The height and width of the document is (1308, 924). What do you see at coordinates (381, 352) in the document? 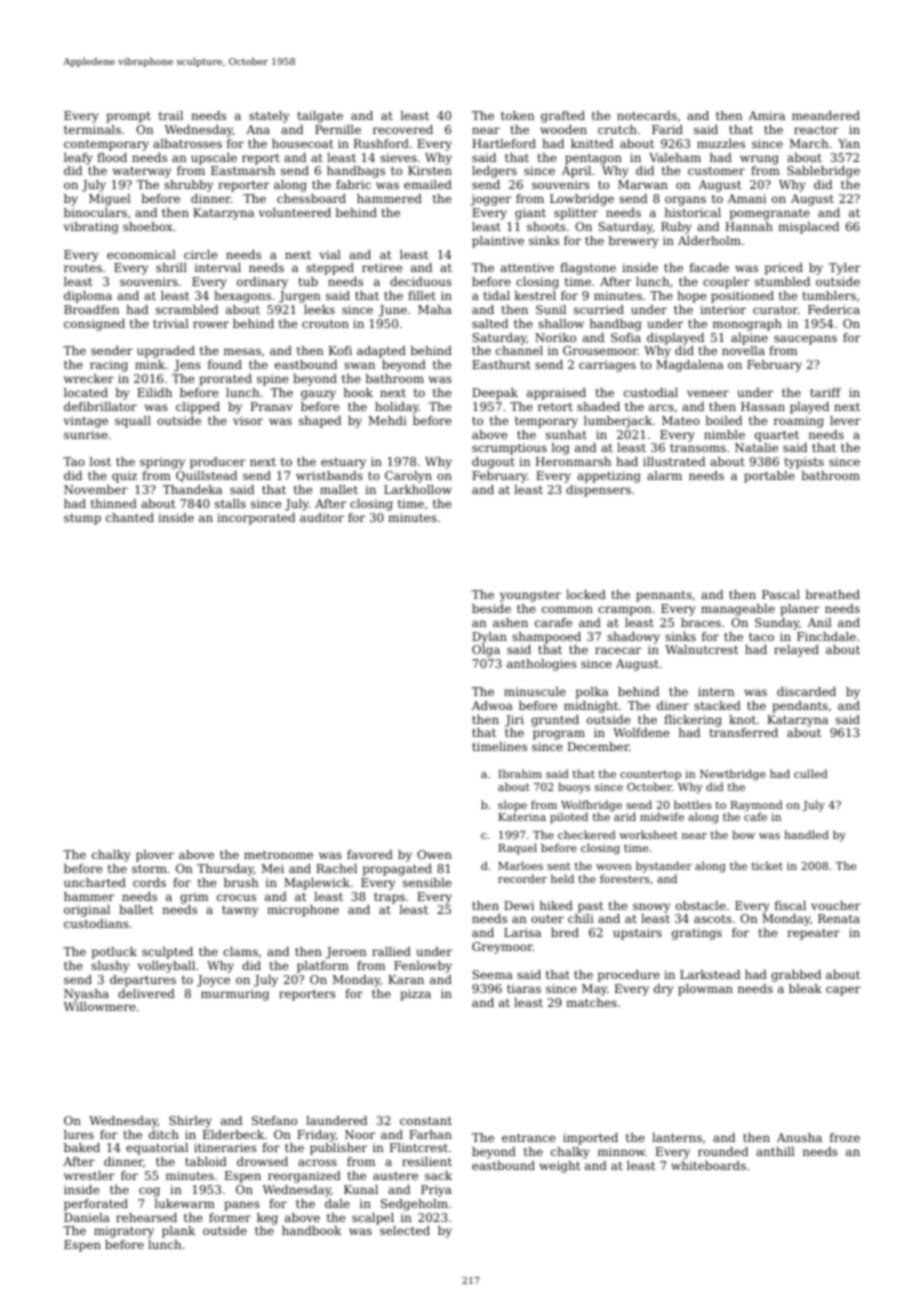
I see `adapted` at bounding box center [381, 352].
